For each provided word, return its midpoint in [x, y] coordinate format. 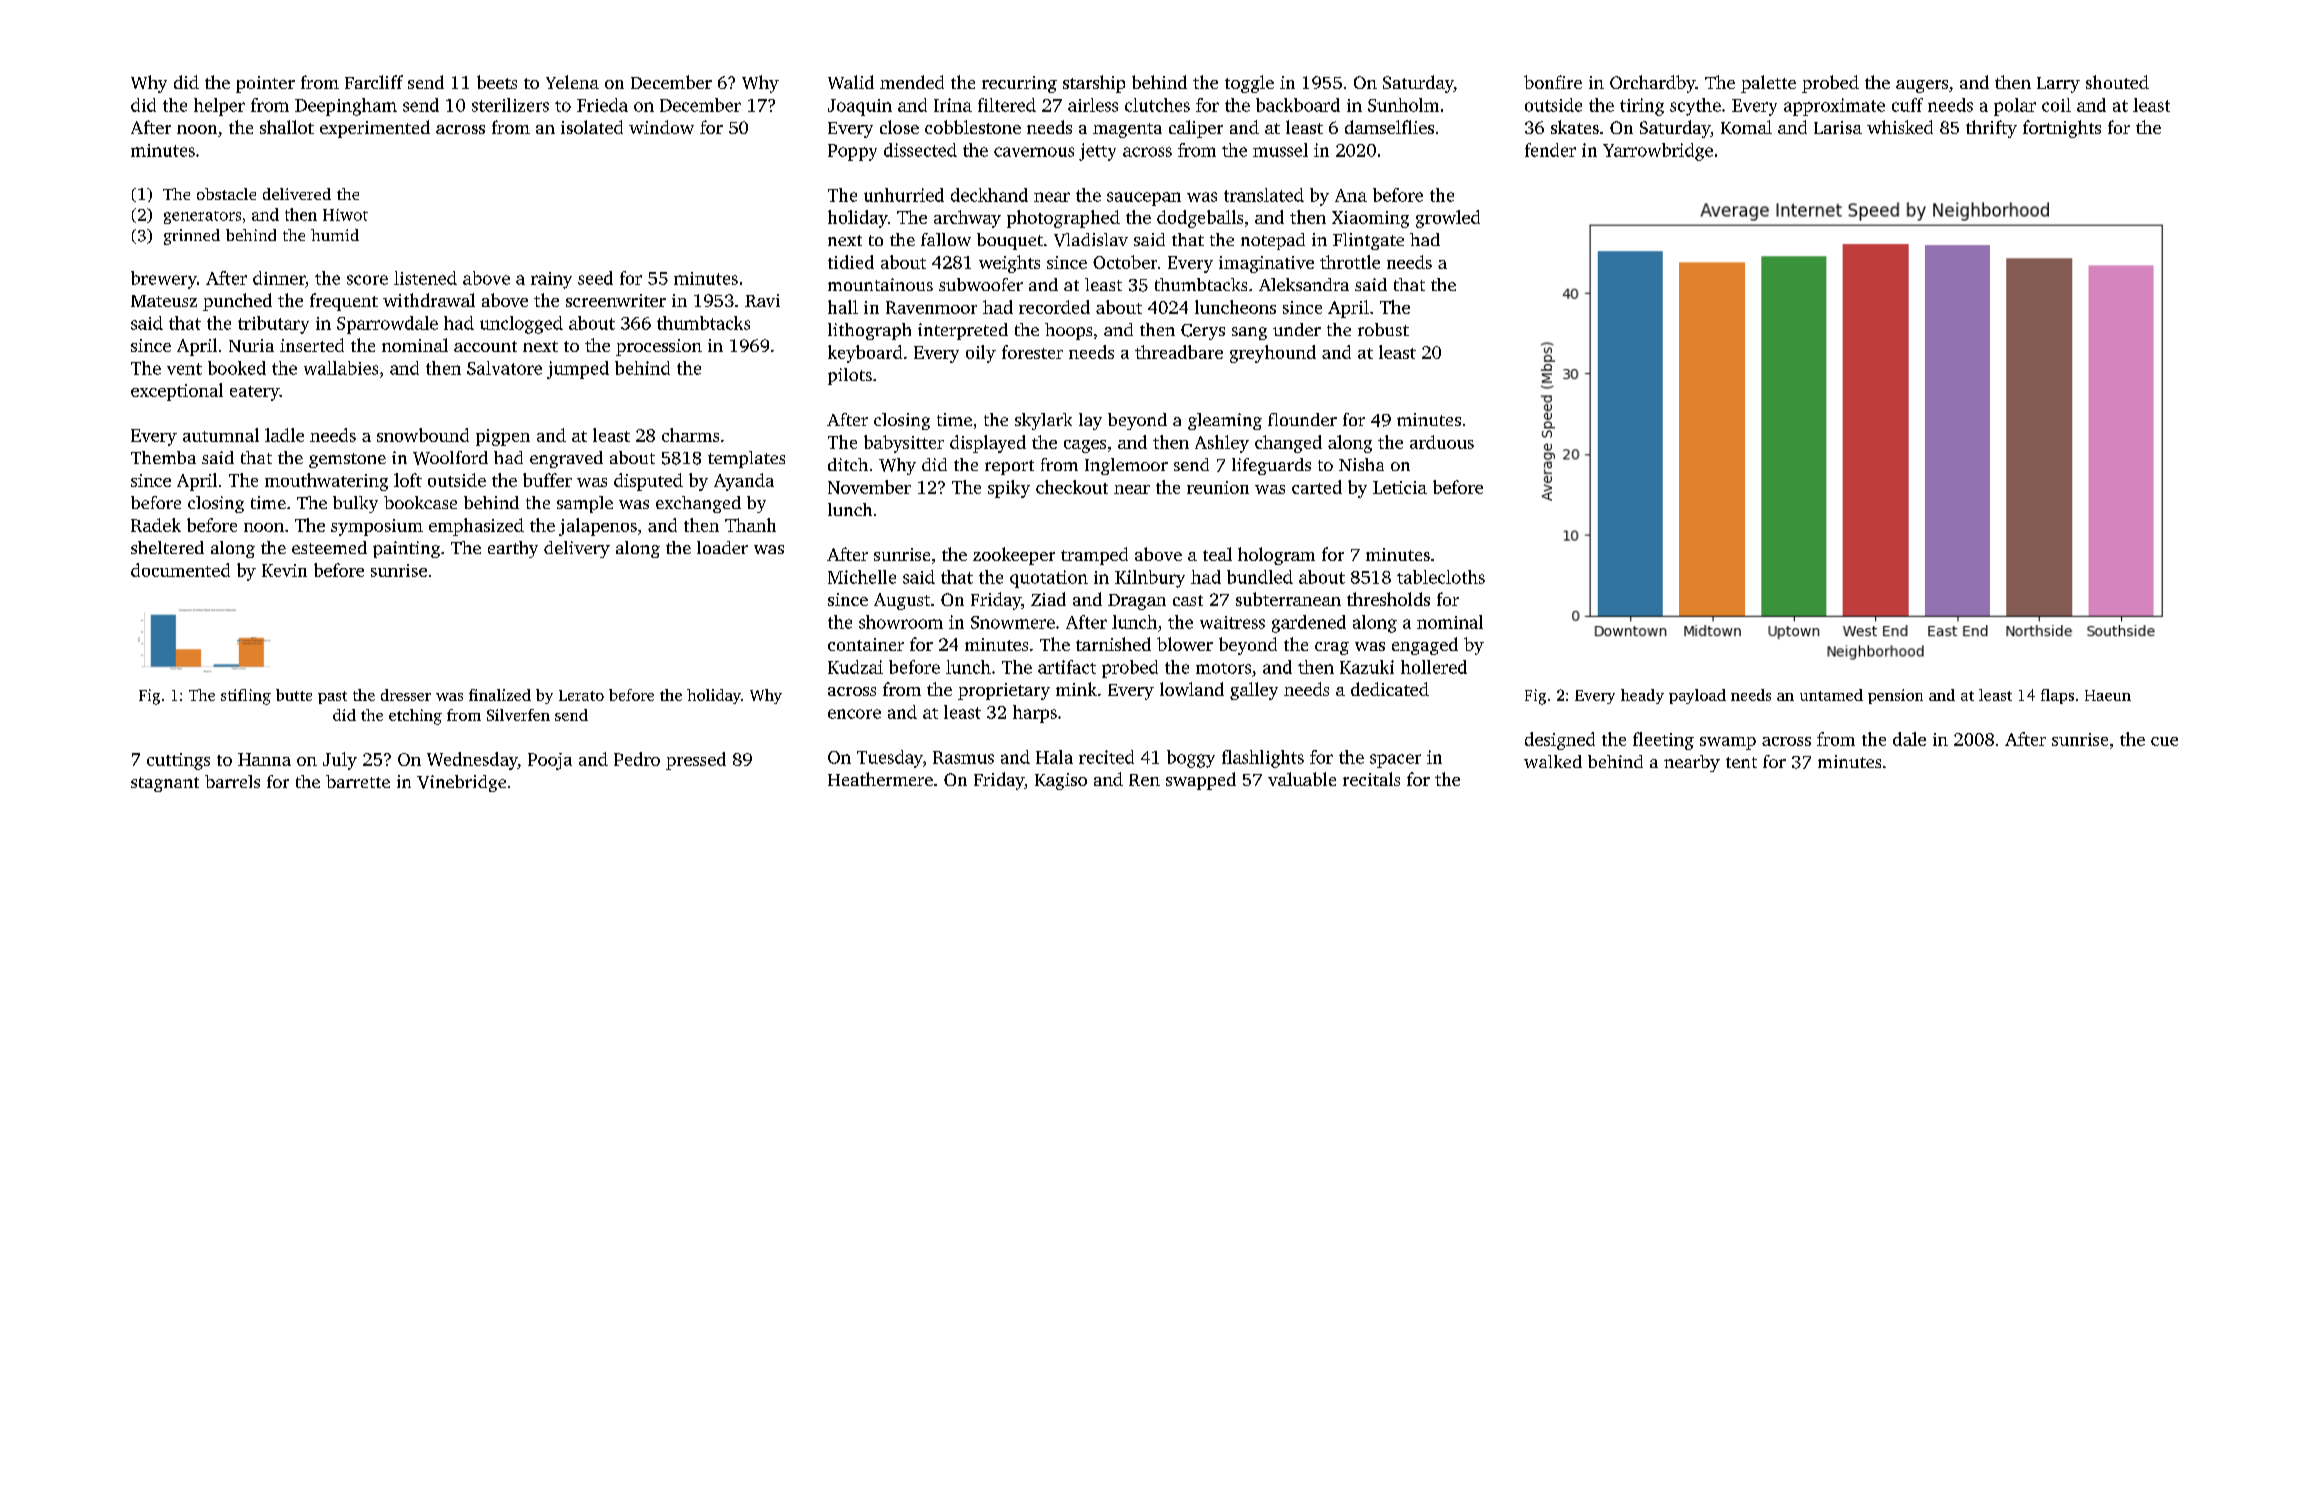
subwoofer [981, 284]
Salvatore [504, 368]
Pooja [550, 761]
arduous [1442, 442]
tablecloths [1441, 577]
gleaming [1225, 421]
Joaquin [860, 107]
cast [1188, 600]
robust [1383, 329]
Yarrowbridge [1658, 152]
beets [497, 82]
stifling [246, 697]
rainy [551, 280]
